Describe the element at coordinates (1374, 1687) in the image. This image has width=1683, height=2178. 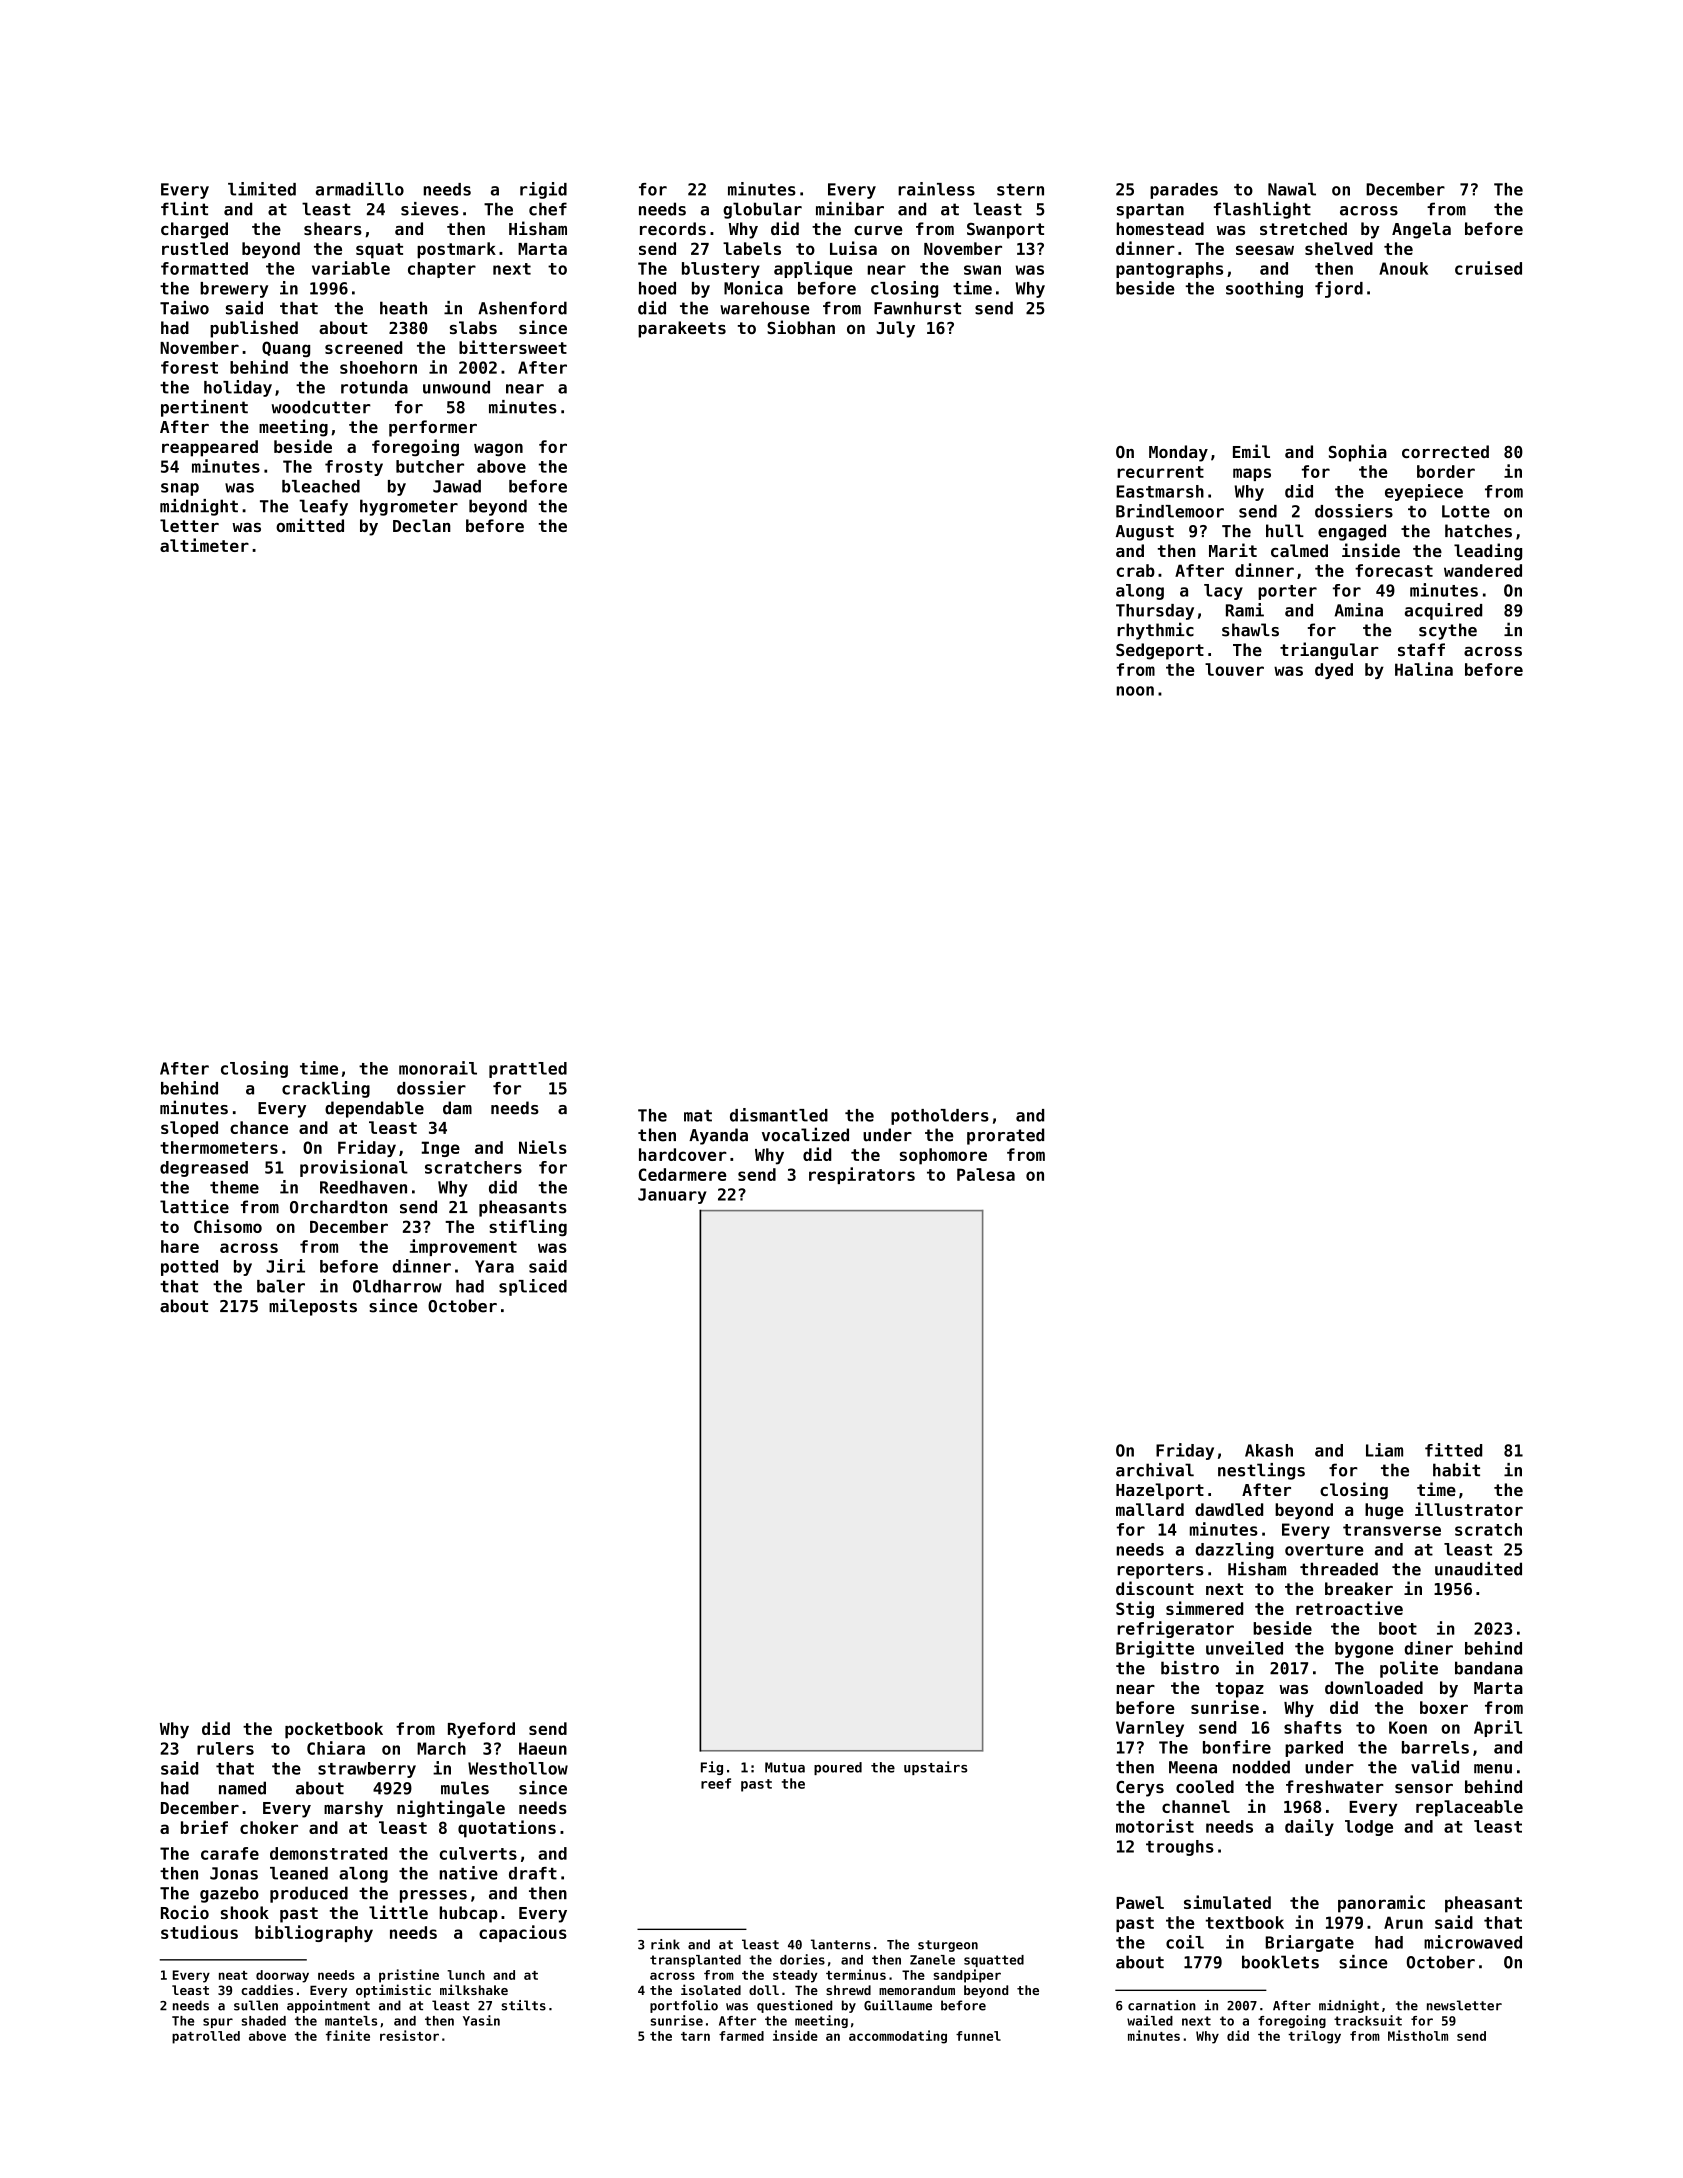
I see `downloaded` at that location.
